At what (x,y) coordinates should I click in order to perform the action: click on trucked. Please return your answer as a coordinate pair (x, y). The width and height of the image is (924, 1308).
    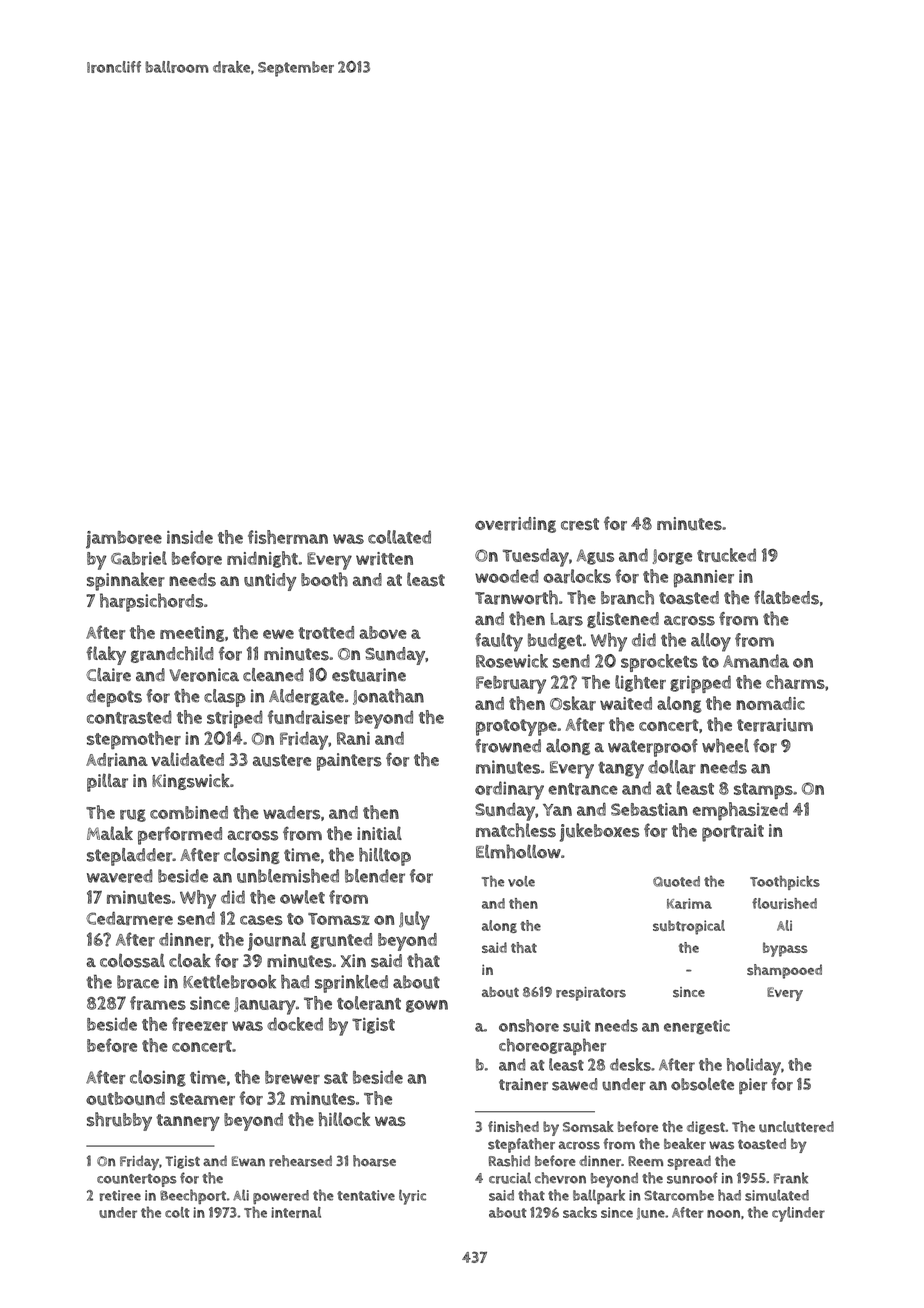
    Looking at the image, I should click on (726, 555).
